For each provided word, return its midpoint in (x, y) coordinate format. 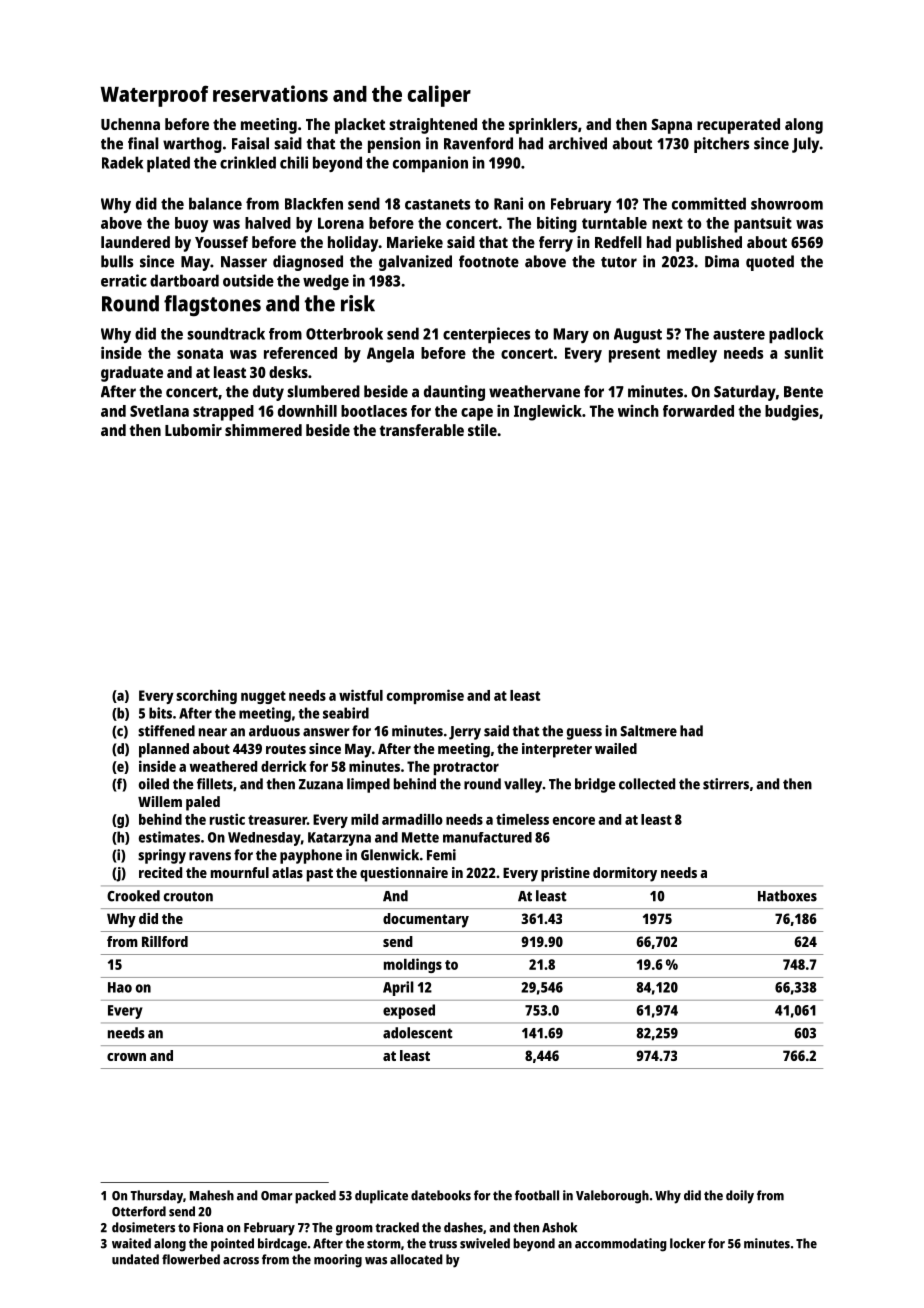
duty (268, 393)
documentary (426, 920)
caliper (439, 96)
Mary (571, 335)
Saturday (745, 393)
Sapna (672, 126)
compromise (425, 696)
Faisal (250, 143)
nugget (263, 697)
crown (126, 1057)
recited (160, 872)
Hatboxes (787, 896)
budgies (792, 413)
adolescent (417, 1033)
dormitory (625, 874)
